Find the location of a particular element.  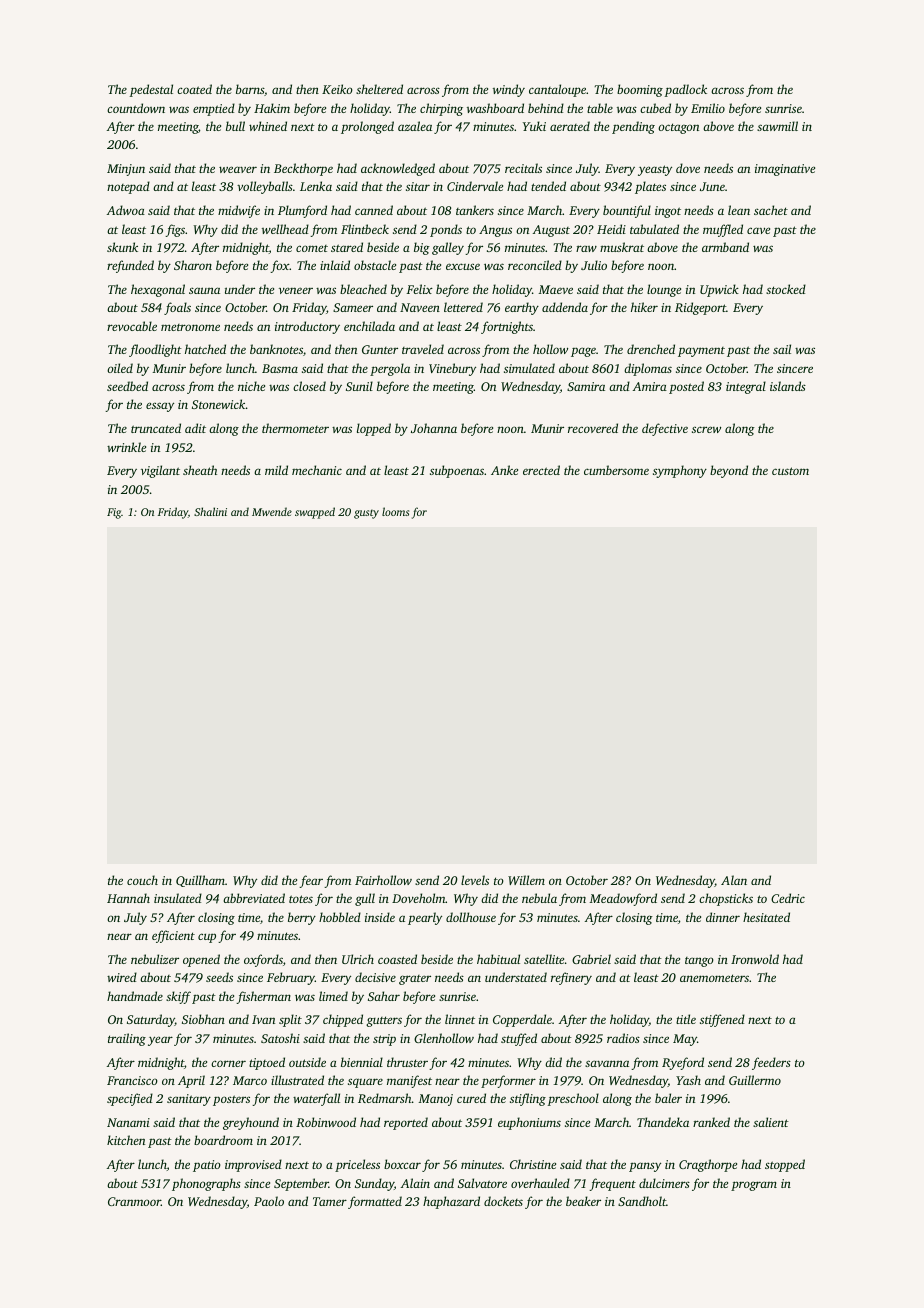

program is located at coordinates (754, 1186).
